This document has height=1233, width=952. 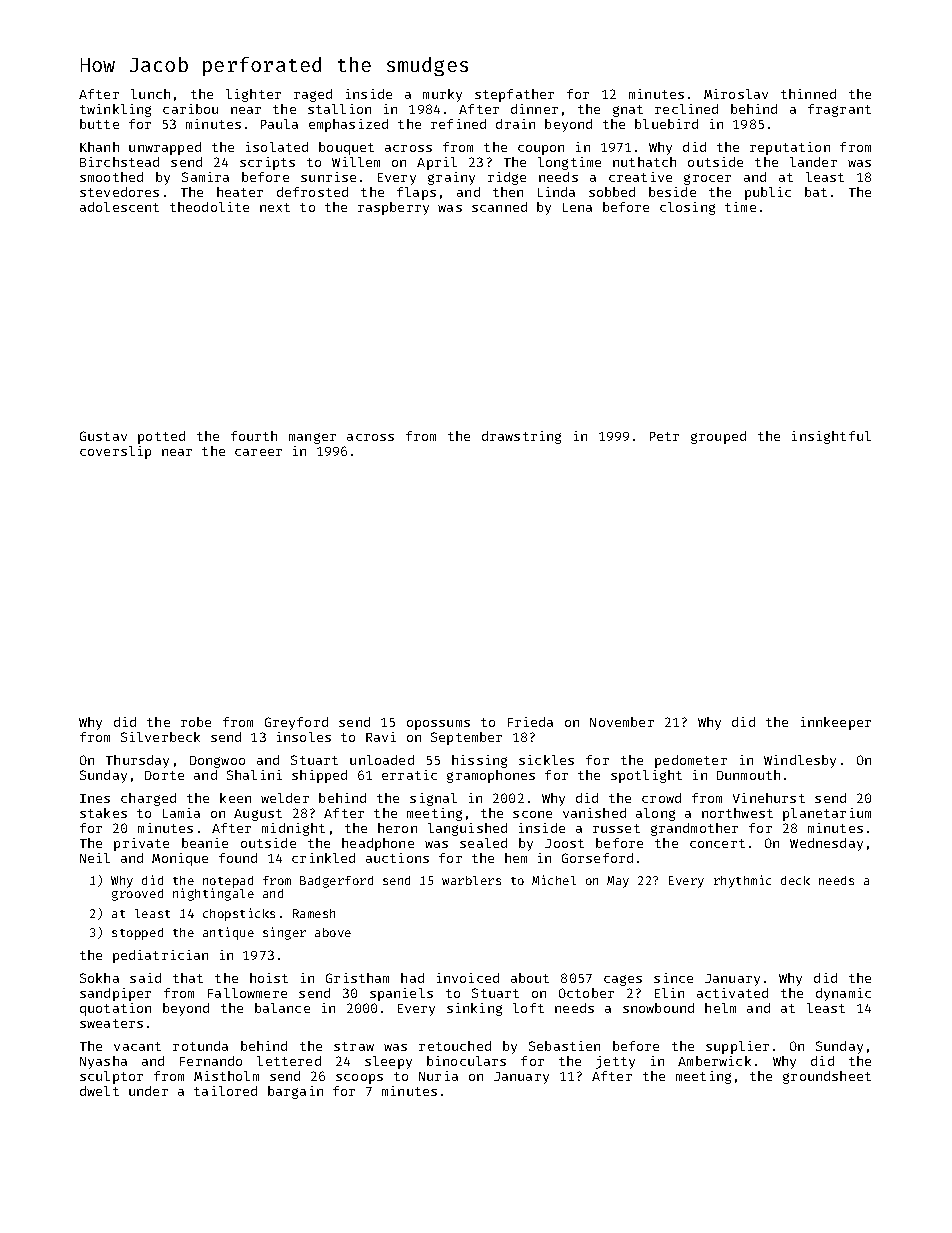 I want to click on jetty, so click(x=615, y=1062).
